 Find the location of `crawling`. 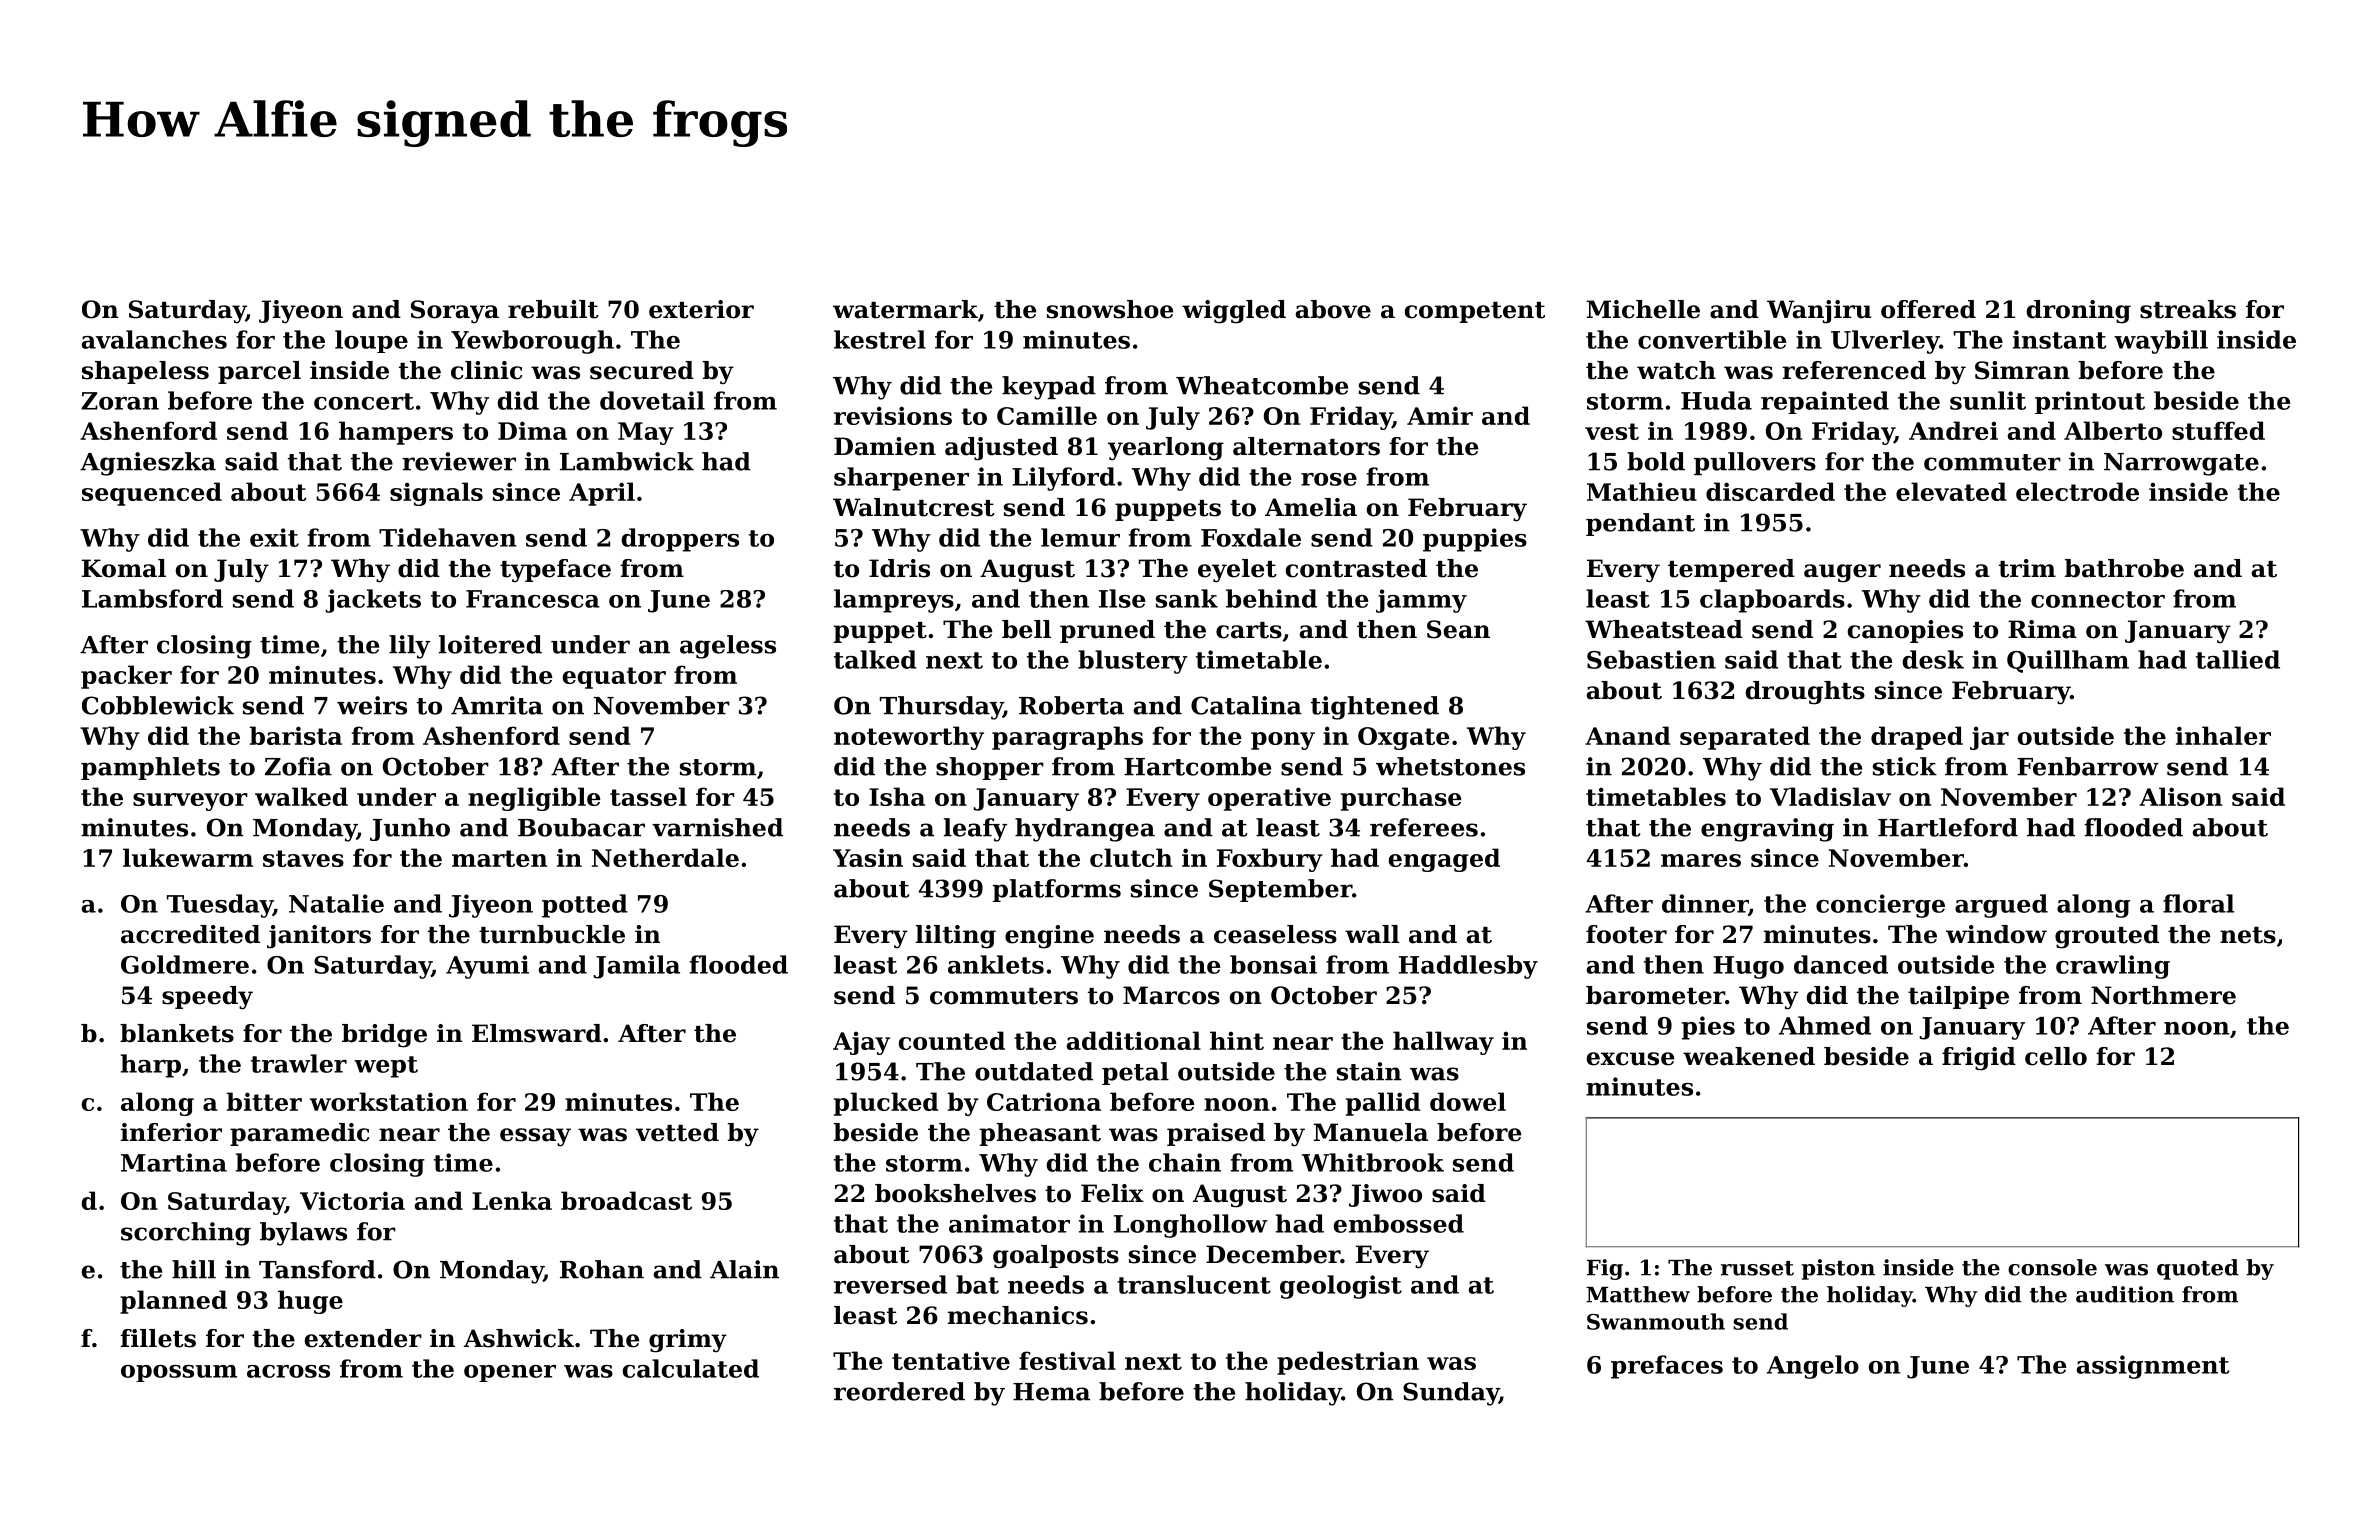

crawling is located at coordinates (2113, 967).
